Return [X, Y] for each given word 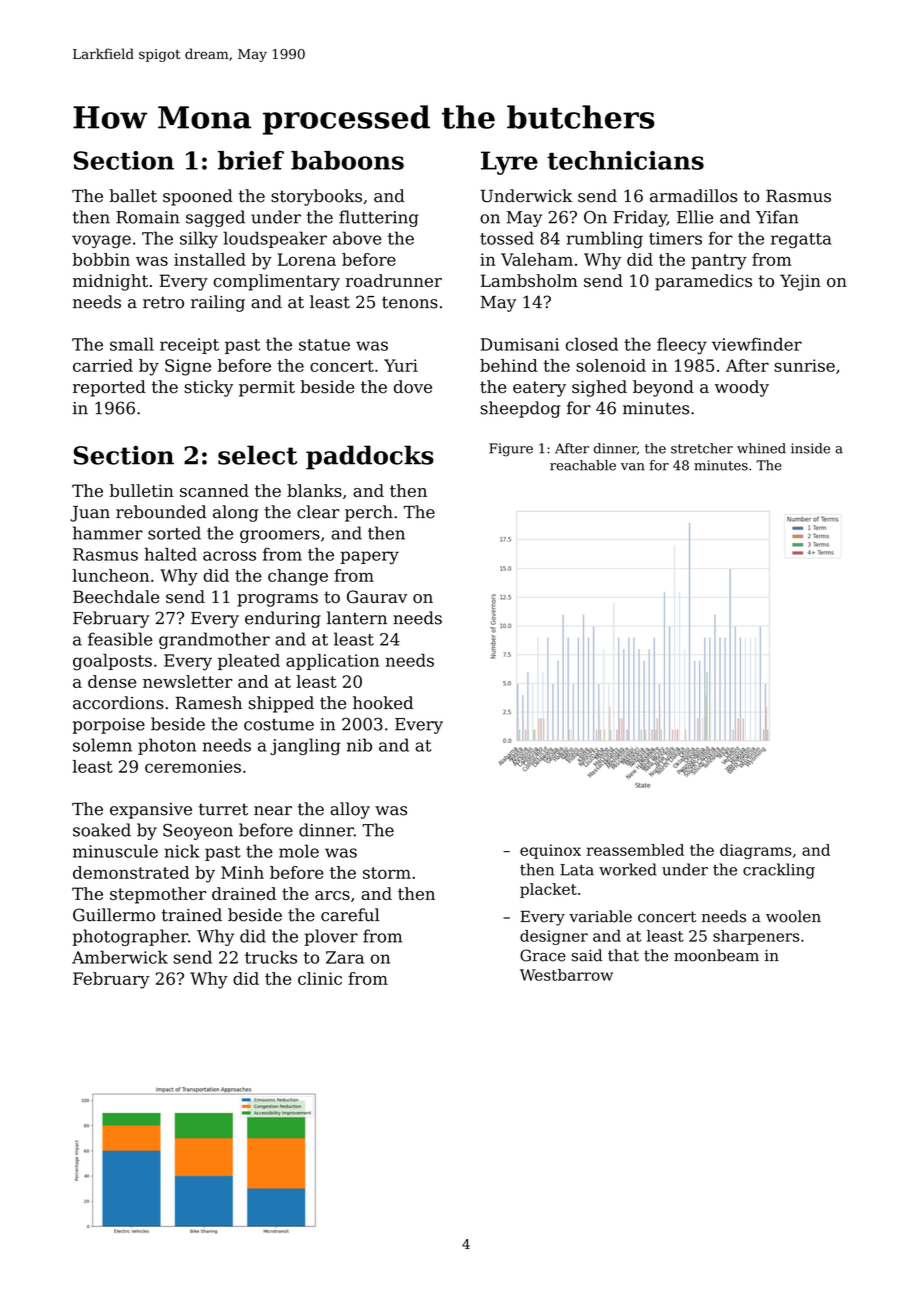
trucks [271, 957]
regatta [801, 240]
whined [761, 448]
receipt [189, 346]
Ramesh [208, 703]
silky [199, 239]
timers [675, 238]
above [357, 238]
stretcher [702, 448]
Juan [90, 514]
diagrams [756, 851]
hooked [383, 703]
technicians [625, 160]
